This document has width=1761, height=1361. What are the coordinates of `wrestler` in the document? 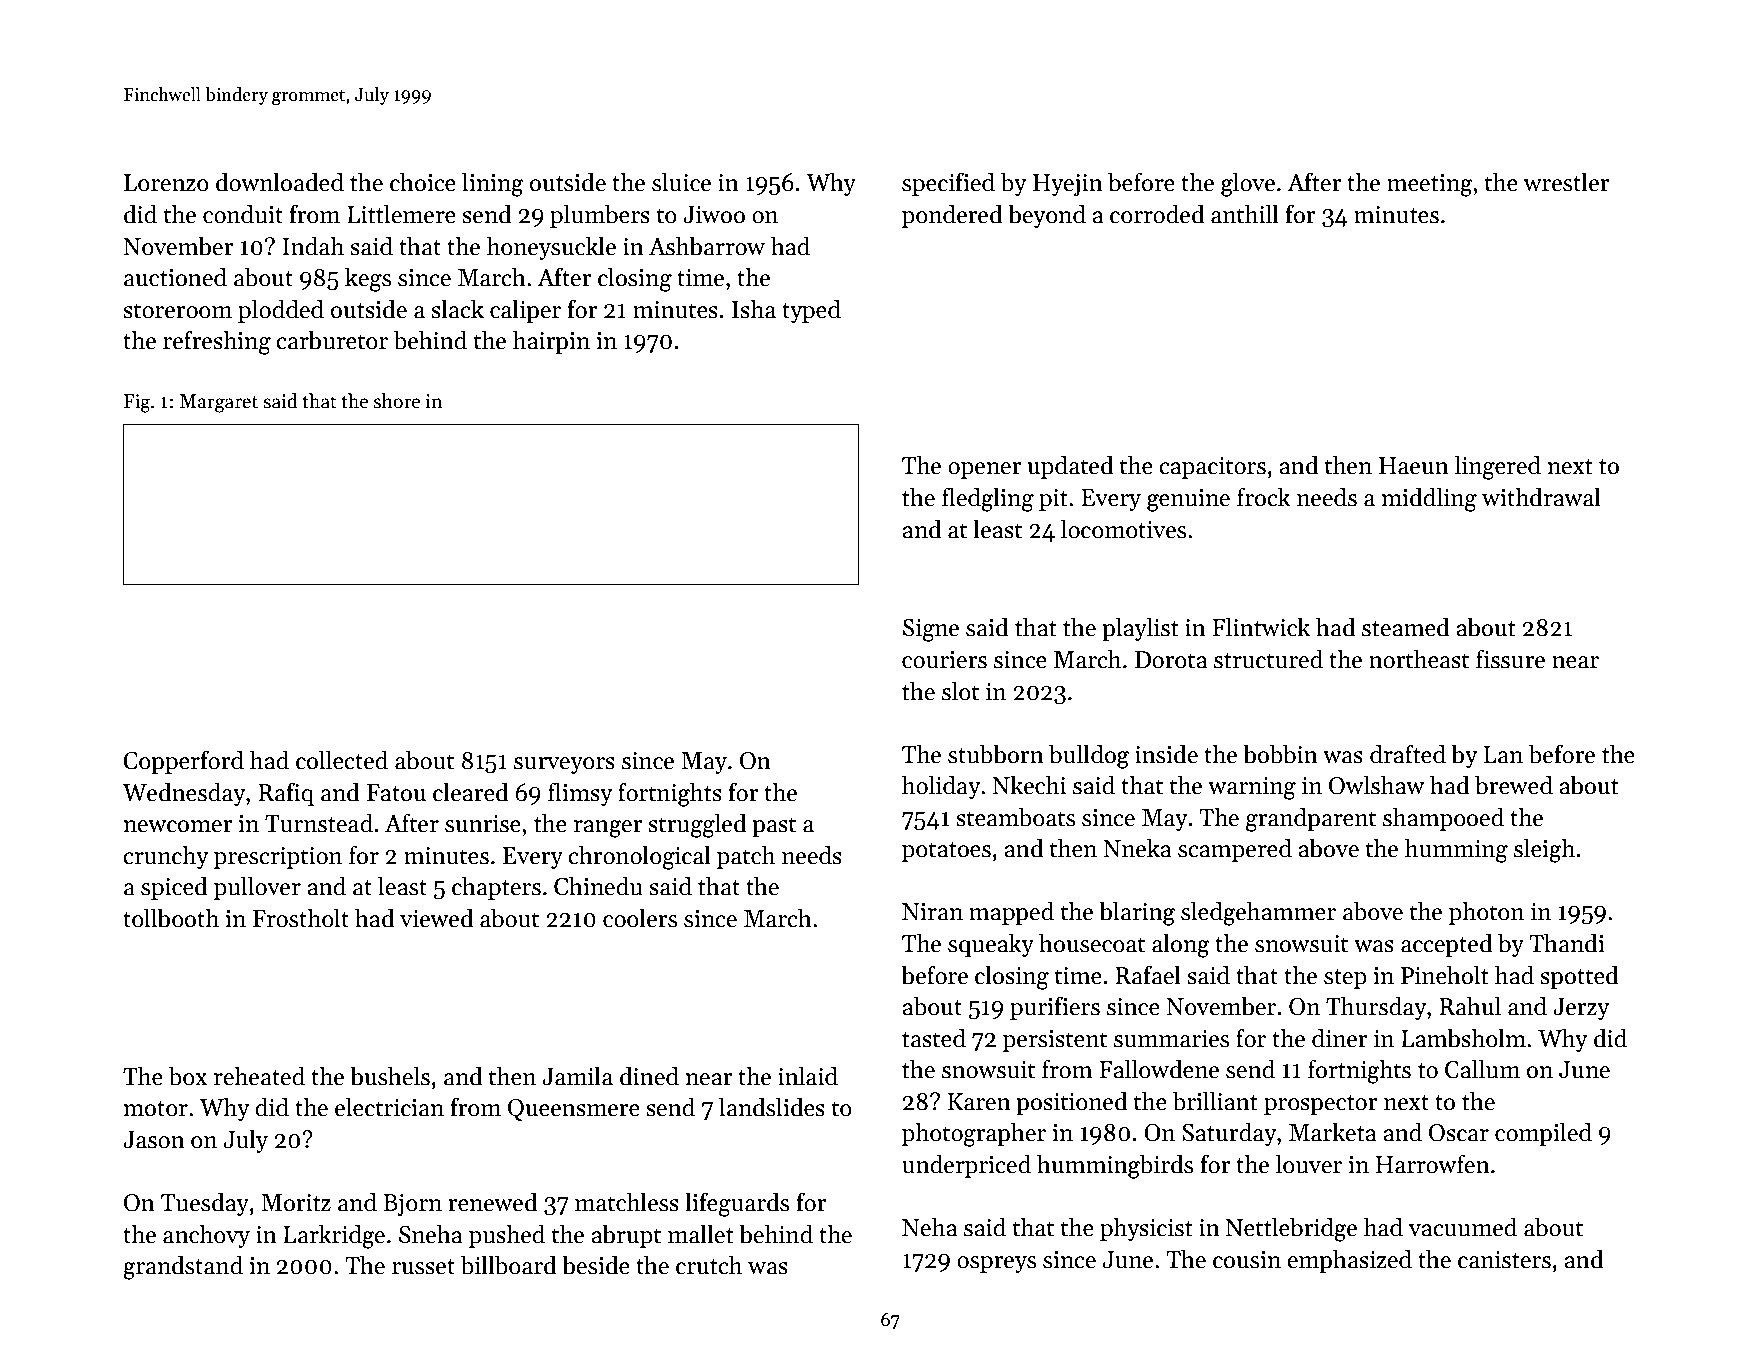 It's located at (1566, 182).
